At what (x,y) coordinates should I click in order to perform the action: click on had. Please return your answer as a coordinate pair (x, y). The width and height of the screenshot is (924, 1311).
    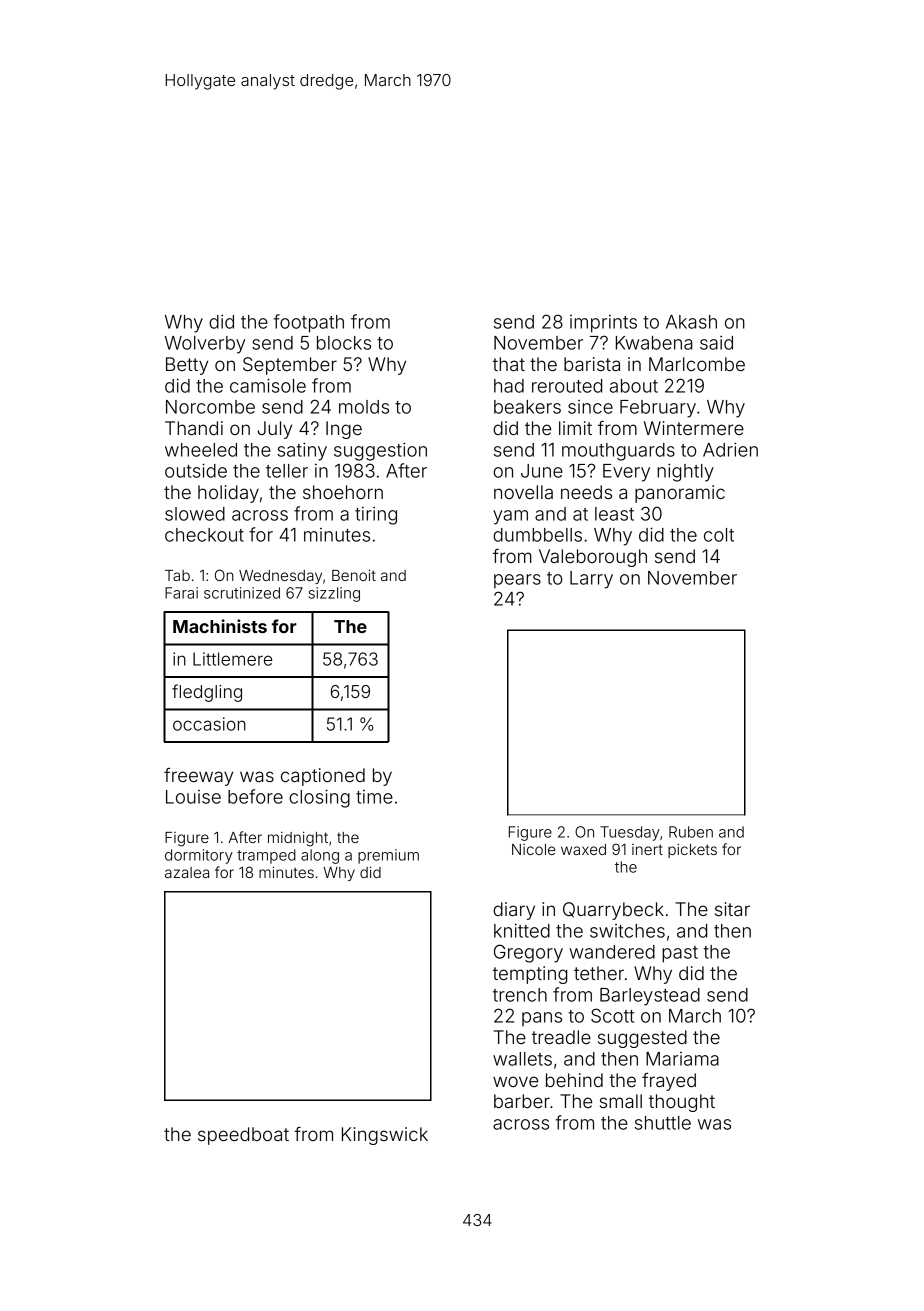
    Looking at the image, I should click on (509, 386).
